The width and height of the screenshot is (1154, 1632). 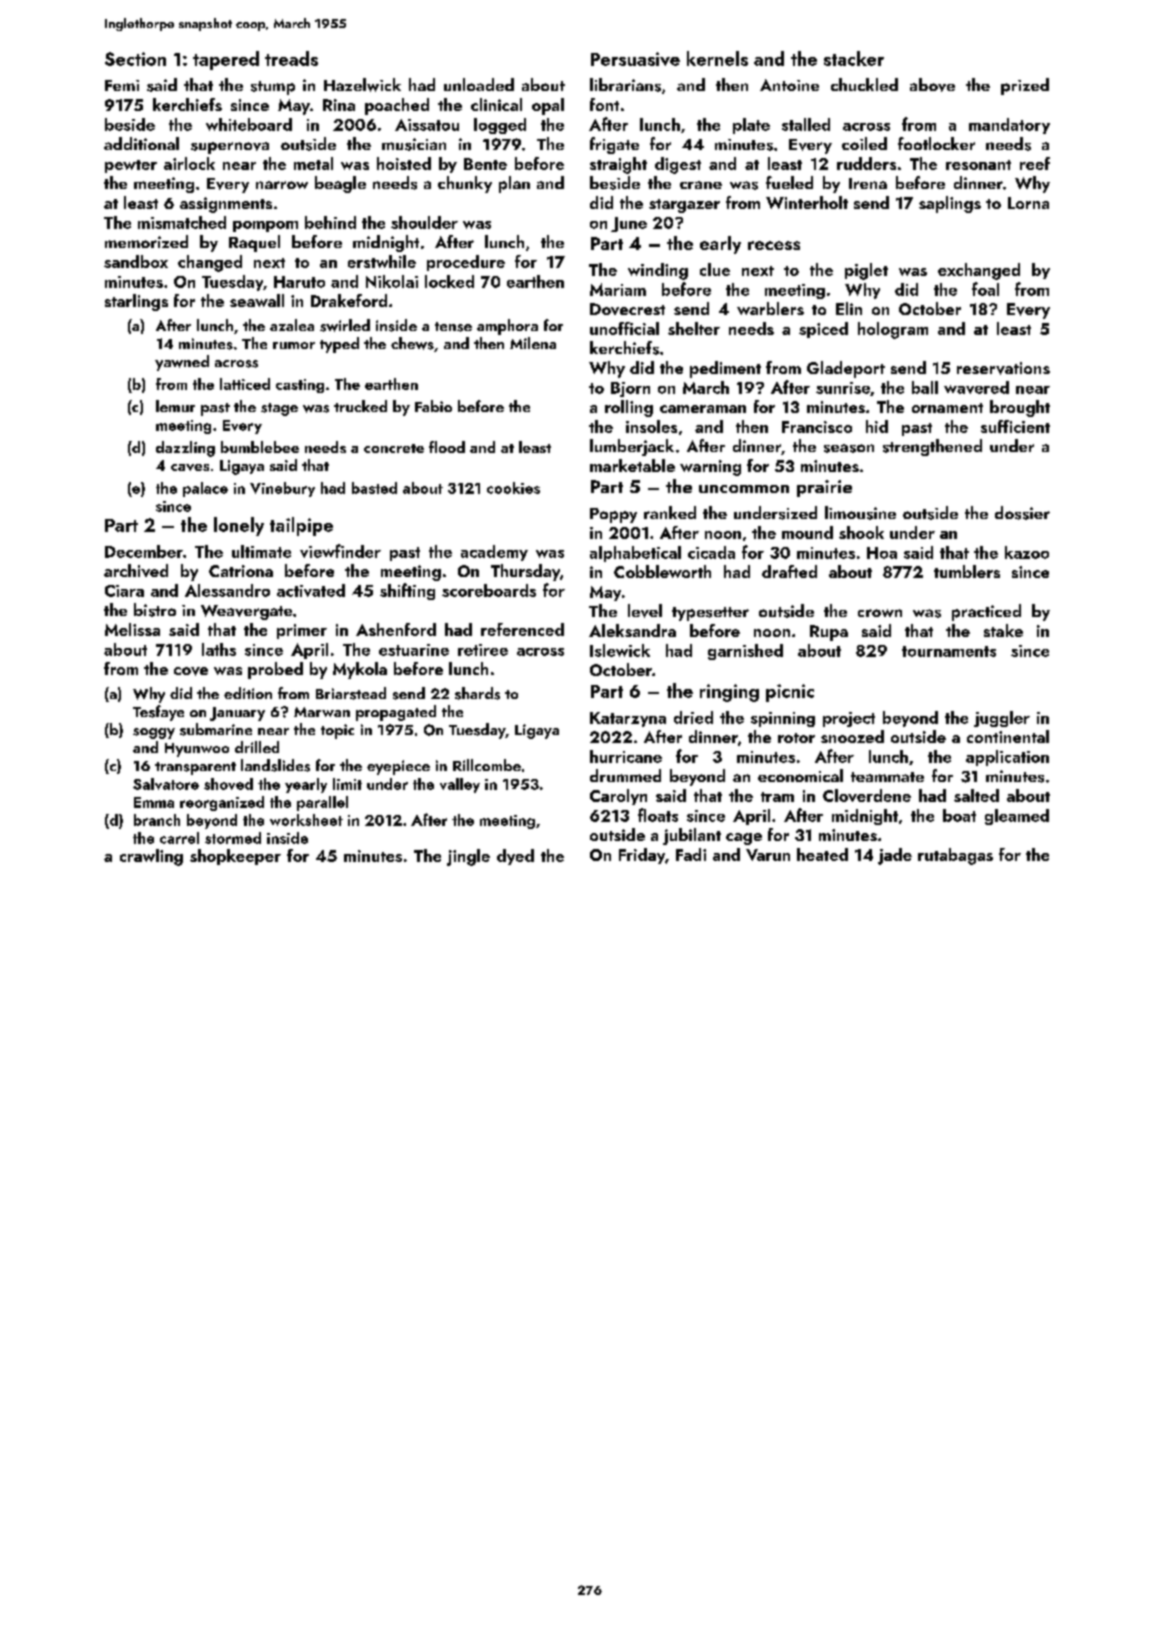 What do you see at coordinates (985, 289) in the screenshot?
I see `foal` at bounding box center [985, 289].
